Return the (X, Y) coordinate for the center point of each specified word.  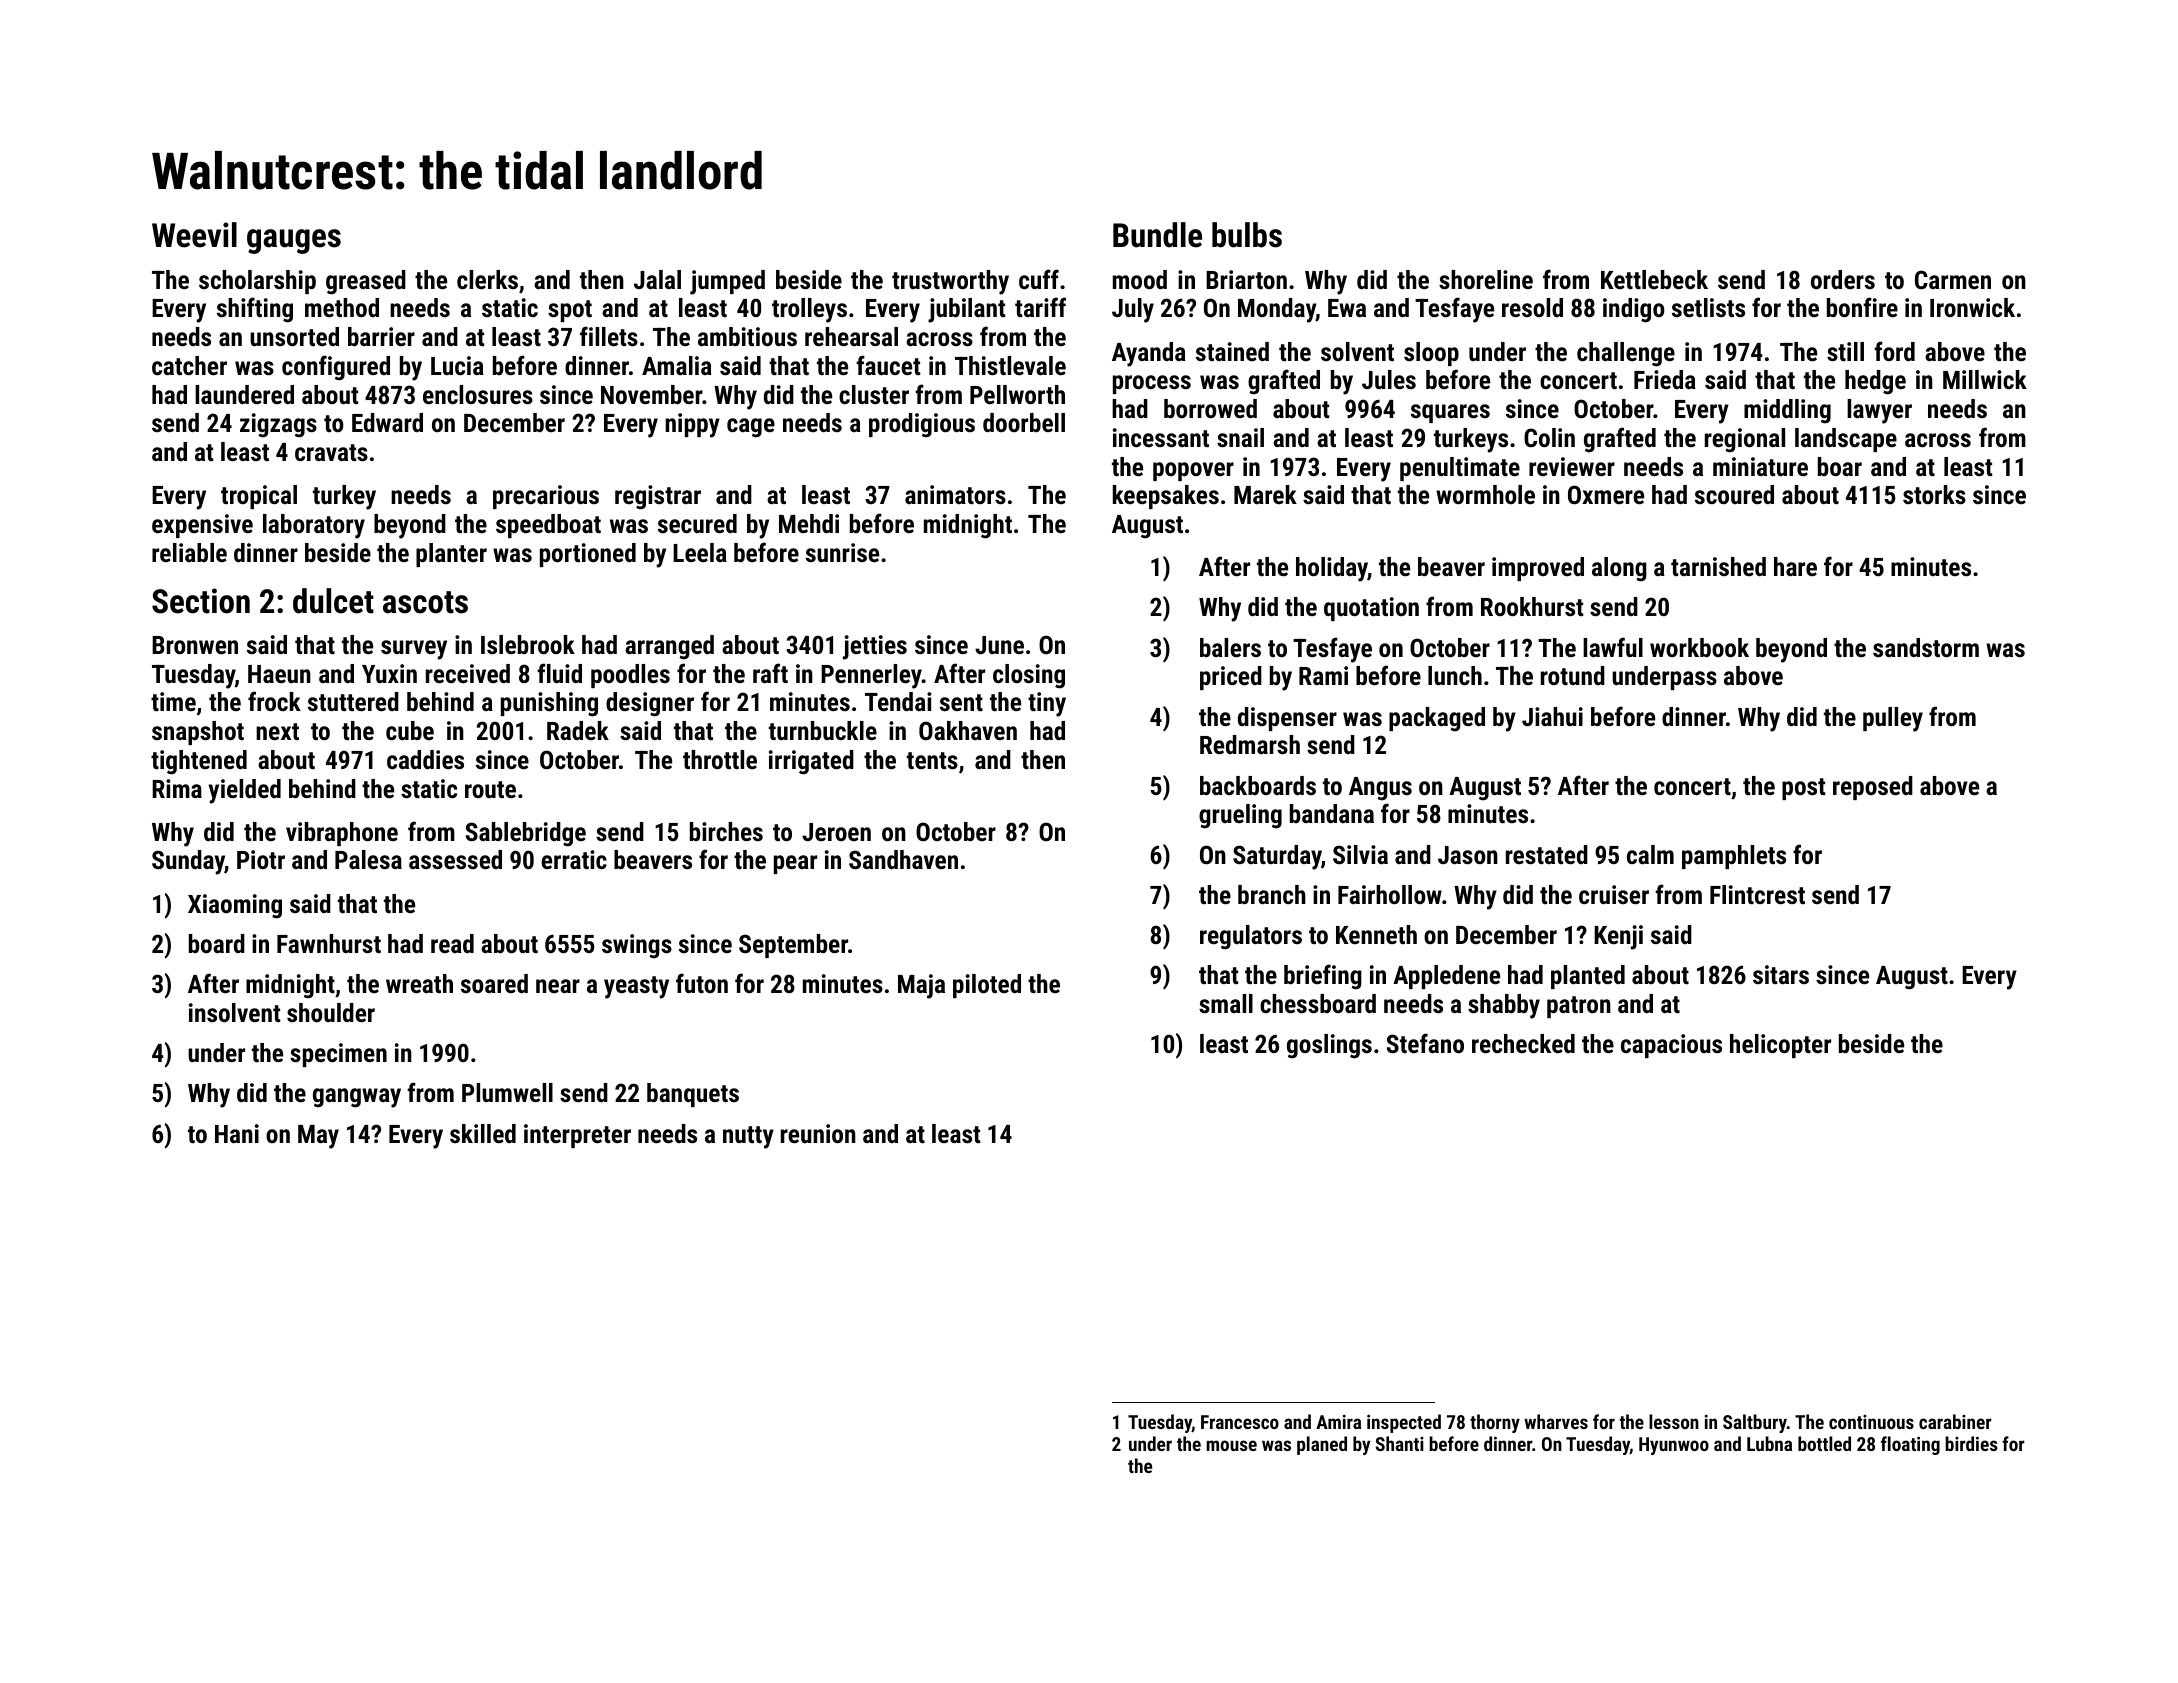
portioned (588, 555)
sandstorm (1926, 647)
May (318, 1137)
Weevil (194, 235)
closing (1029, 676)
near (558, 986)
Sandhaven (903, 859)
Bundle (1157, 235)
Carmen (1953, 279)
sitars (1781, 974)
